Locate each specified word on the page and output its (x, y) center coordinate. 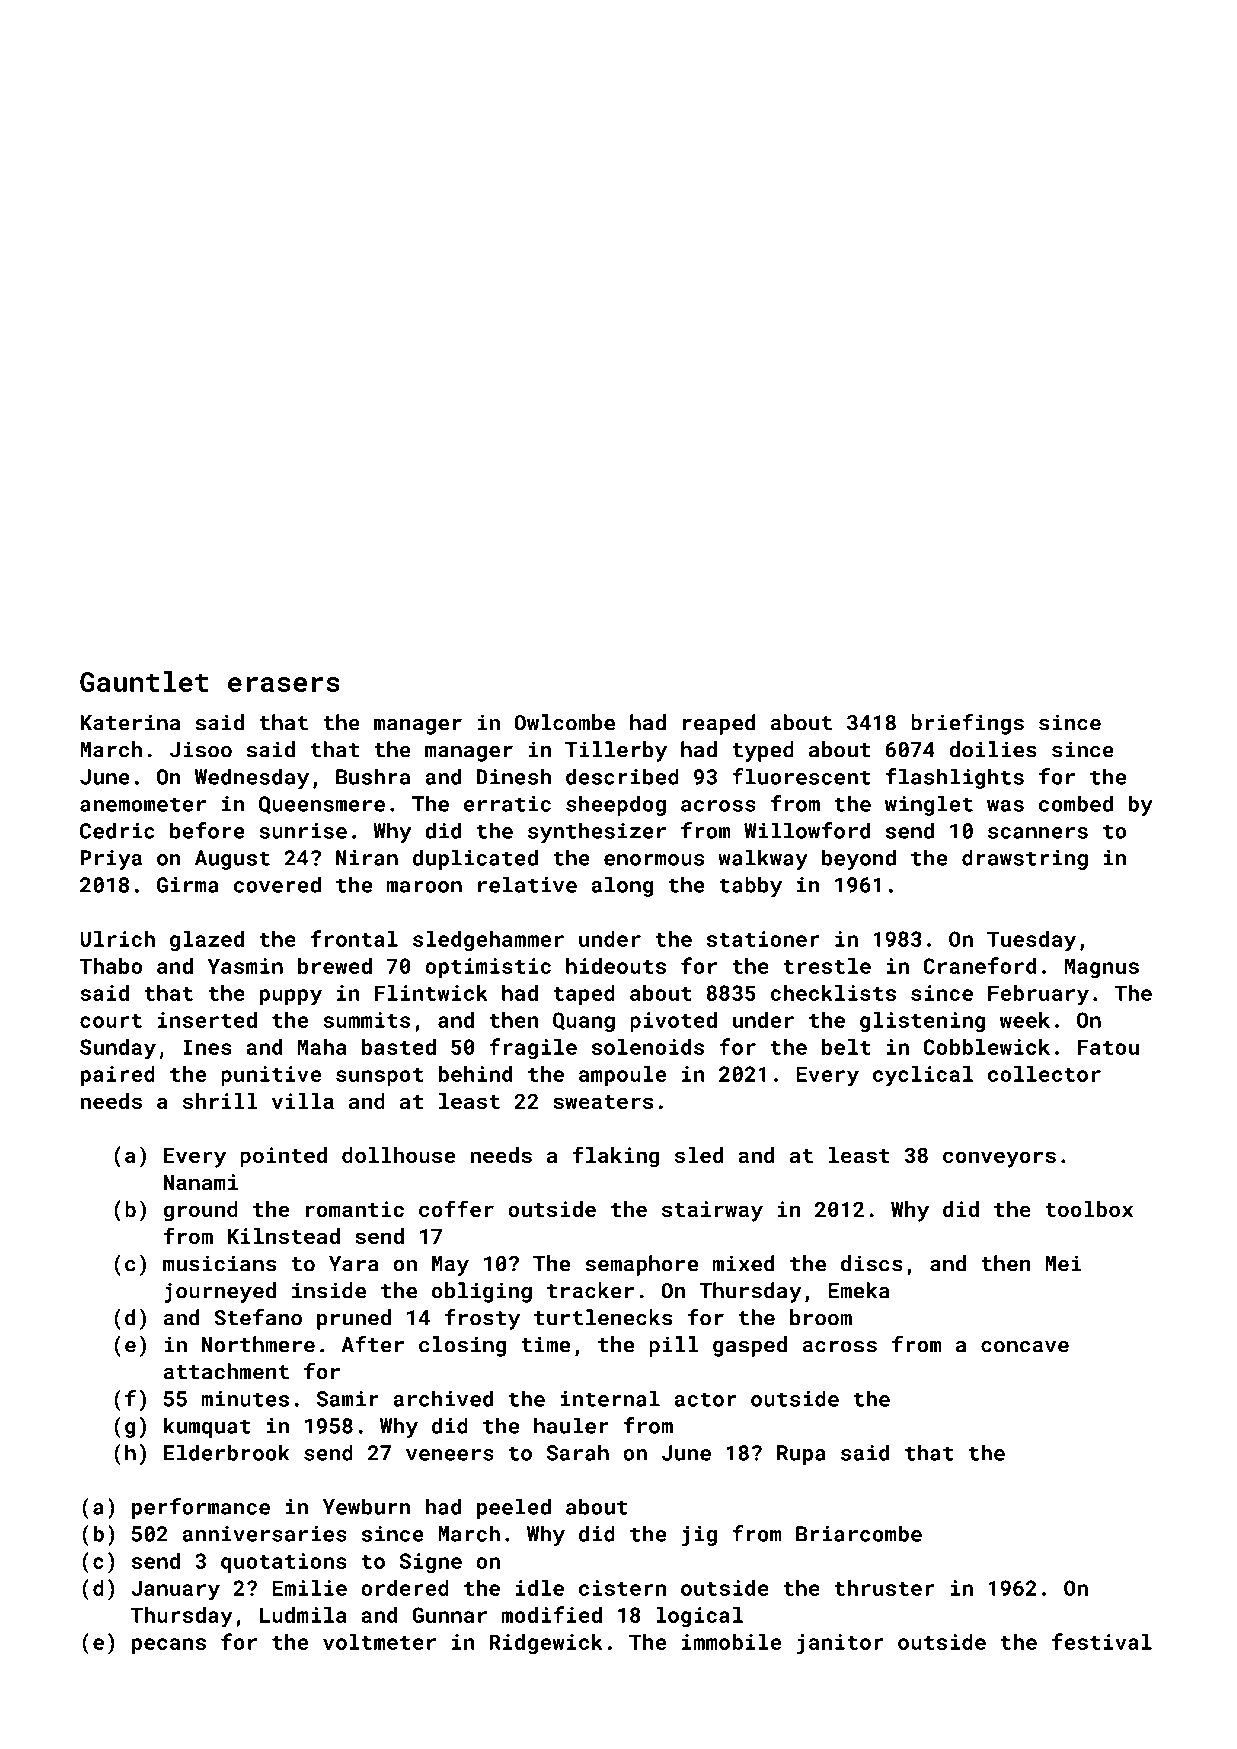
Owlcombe (564, 722)
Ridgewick (546, 1644)
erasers (284, 684)
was (1005, 806)
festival (1102, 1641)
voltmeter (379, 1642)
